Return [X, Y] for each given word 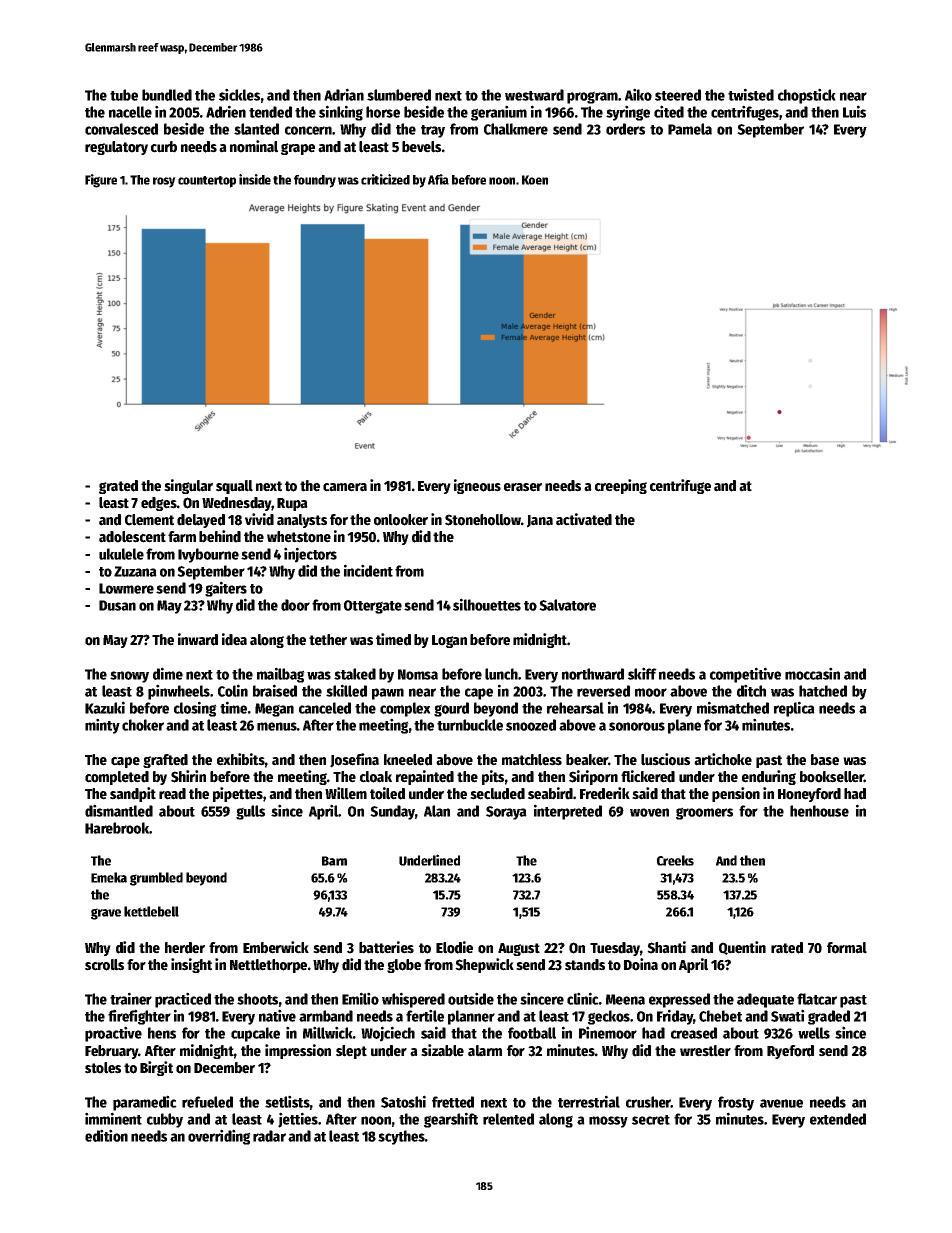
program [592, 97]
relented [508, 1119]
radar [269, 1136]
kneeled [408, 760]
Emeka [109, 877]
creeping [621, 486]
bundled [167, 95]
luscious [665, 759]
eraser [523, 487]
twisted [751, 94]
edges [159, 504]
